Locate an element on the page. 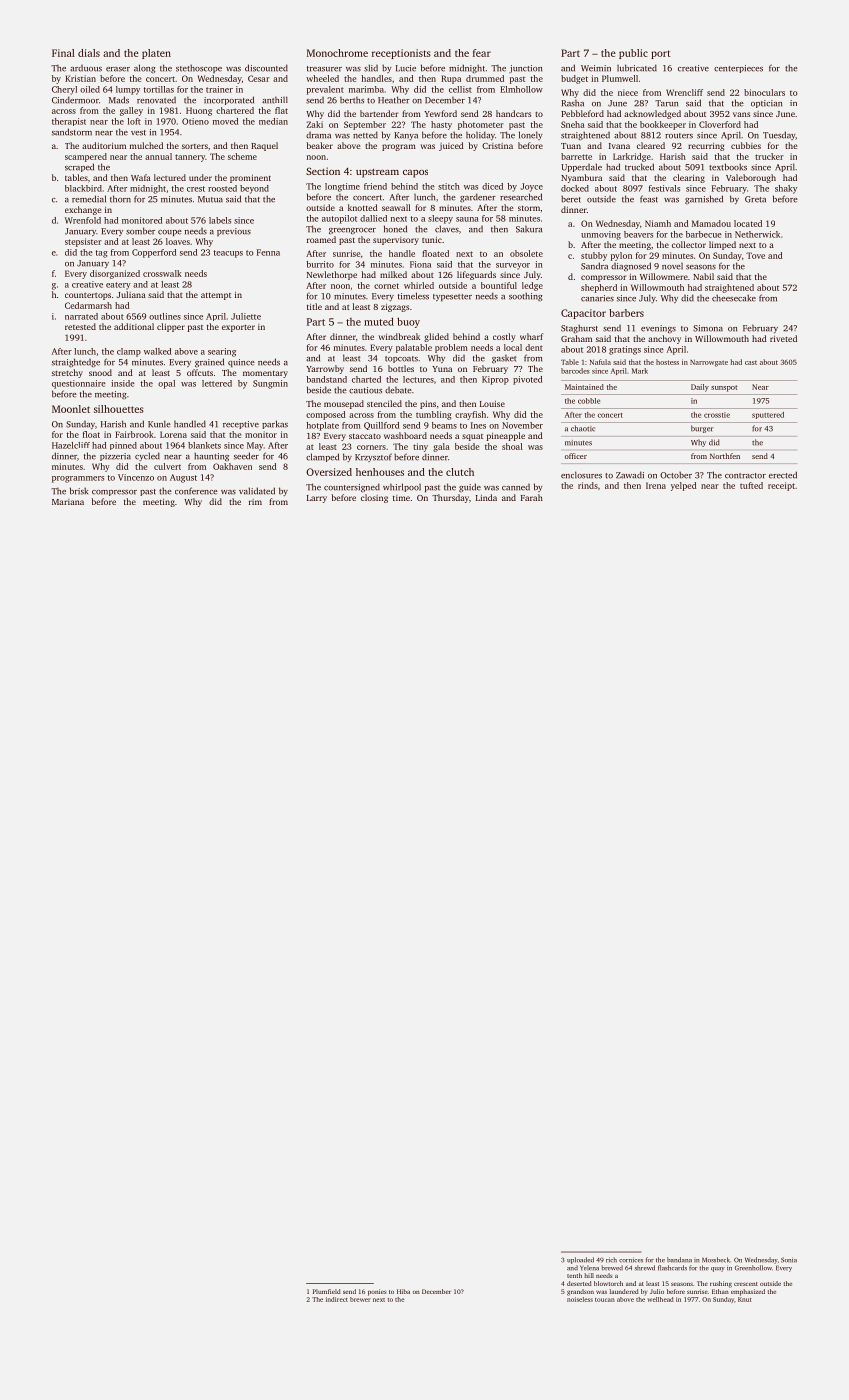 The image size is (849, 1400). uploaded is located at coordinates (580, 1260).
